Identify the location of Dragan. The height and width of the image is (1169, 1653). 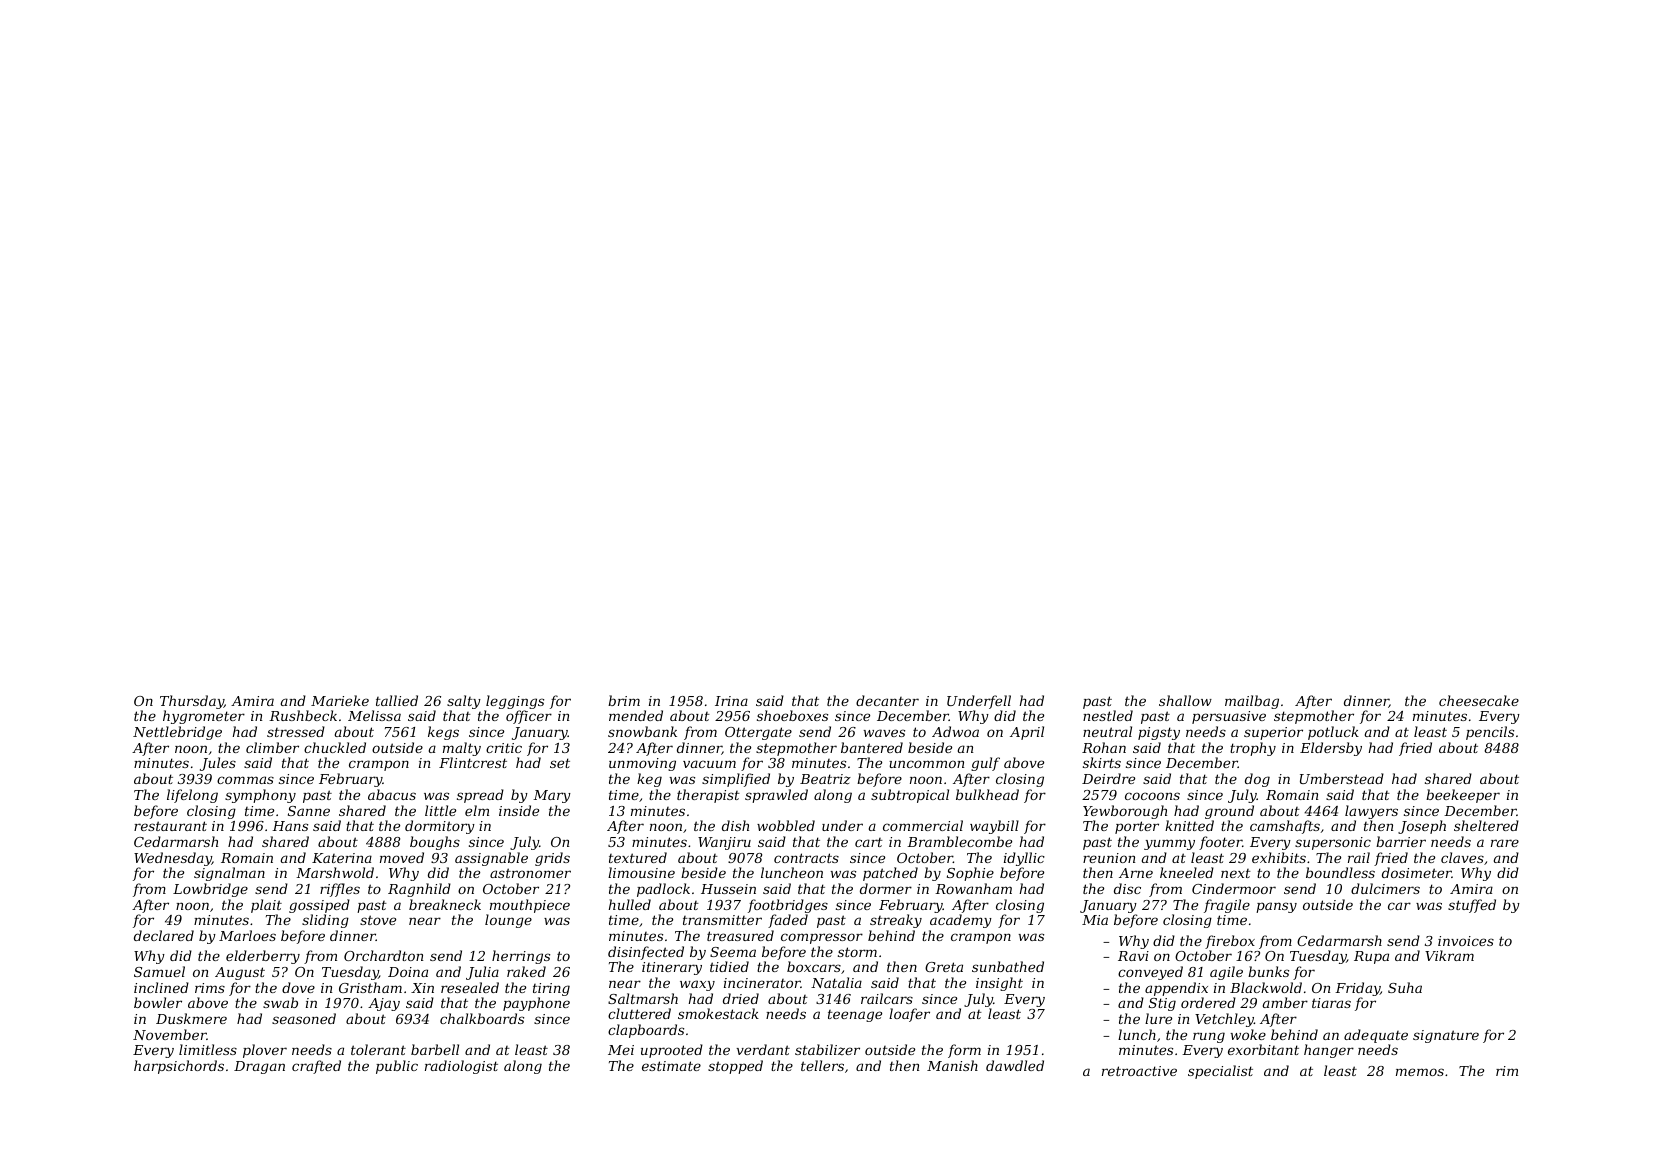
(259, 1067).
